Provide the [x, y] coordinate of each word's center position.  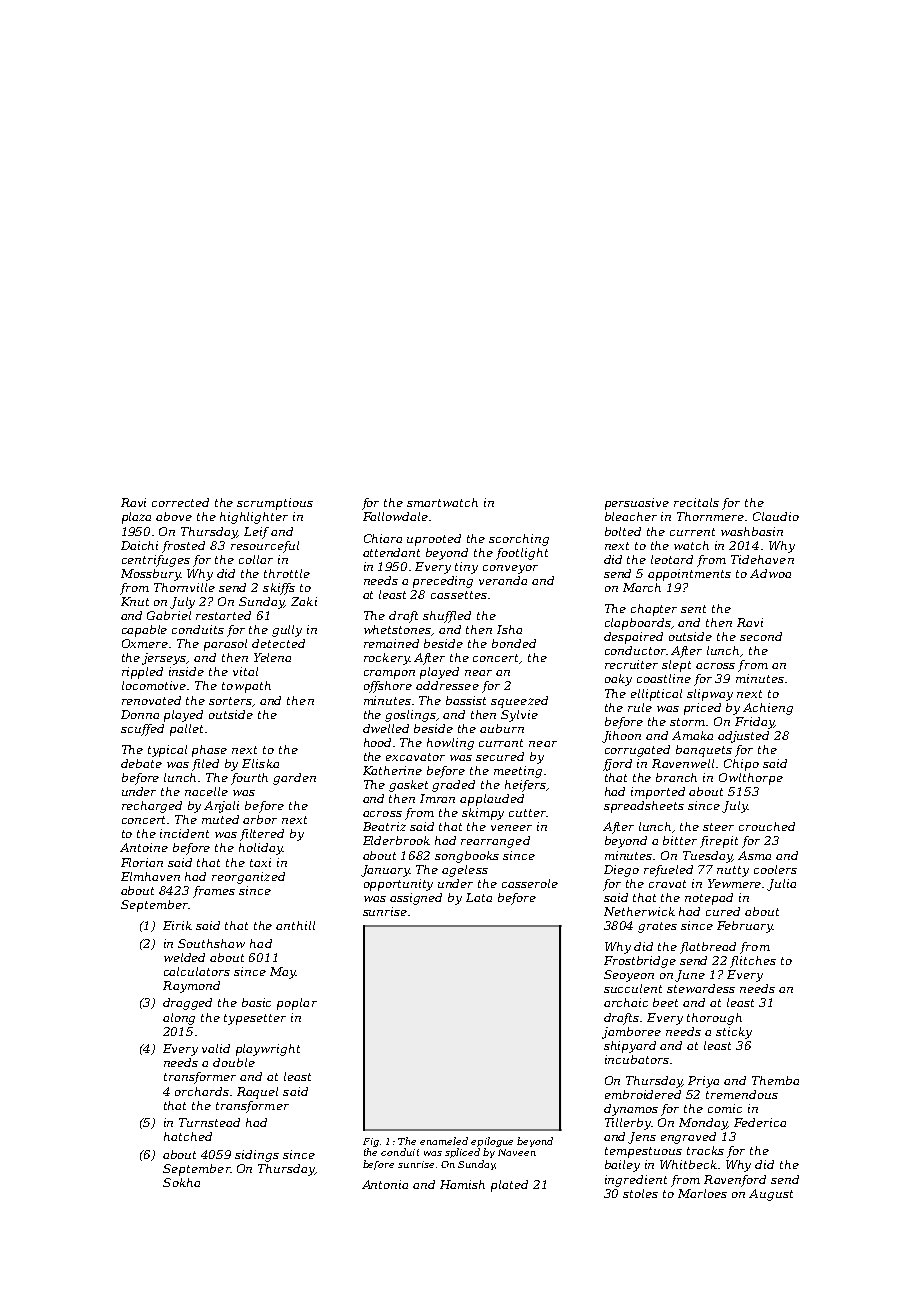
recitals [696, 502]
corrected [180, 502]
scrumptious [275, 504]
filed [205, 765]
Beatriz [384, 826]
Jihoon [621, 737]
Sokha [181, 1182]
